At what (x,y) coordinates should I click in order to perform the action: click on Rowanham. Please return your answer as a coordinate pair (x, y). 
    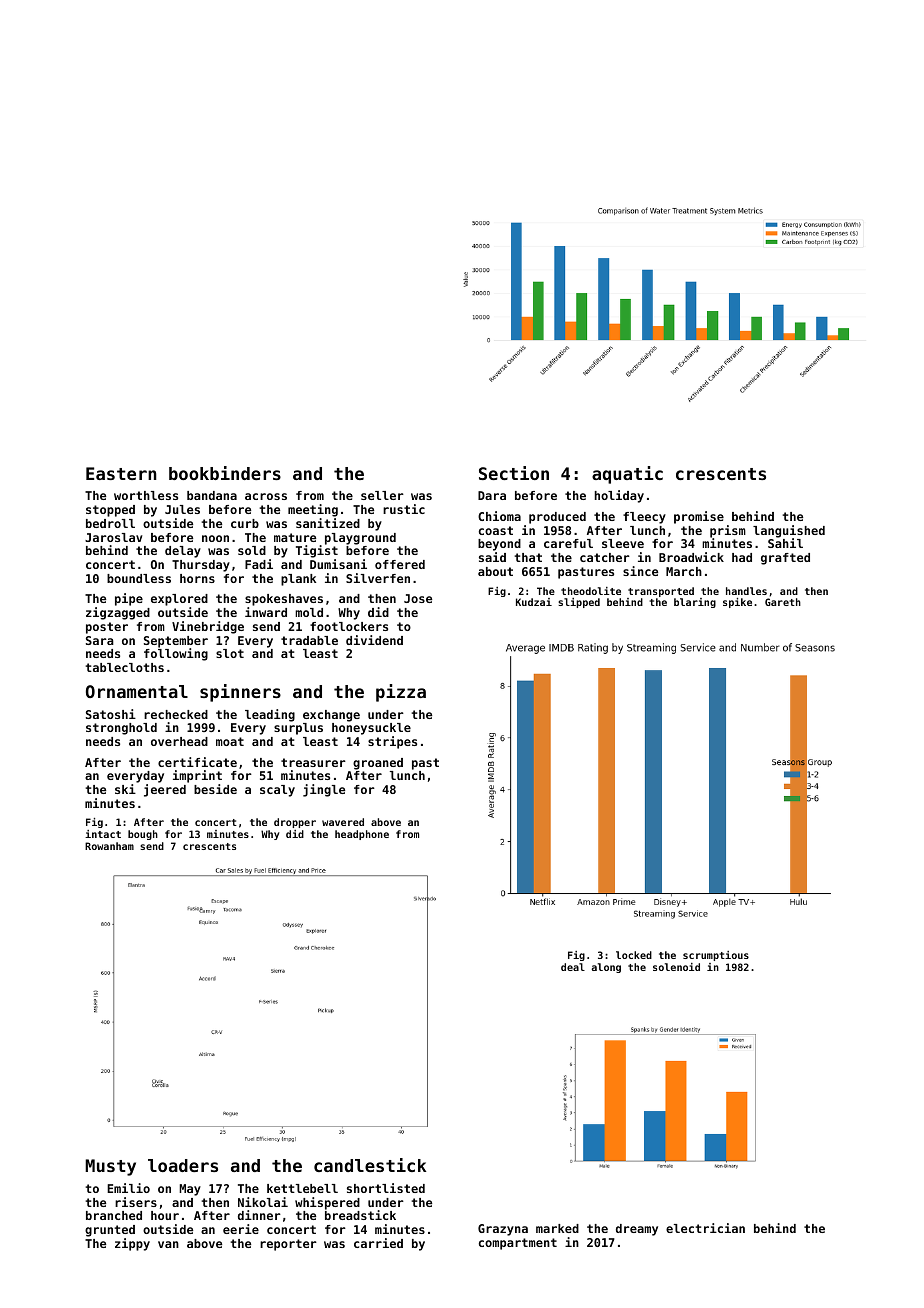
    Looking at the image, I should click on (109, 846).
